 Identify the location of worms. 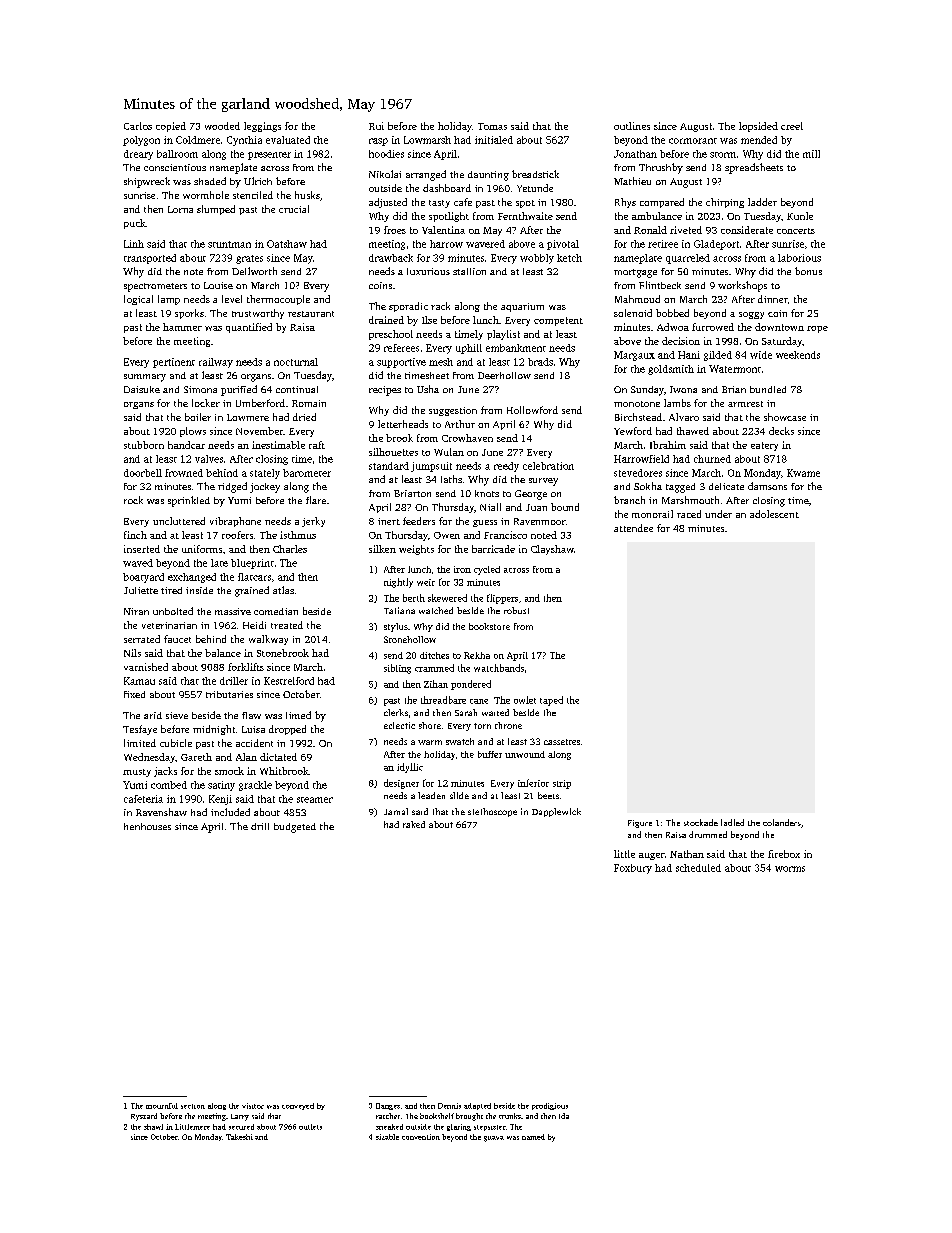
(790, 869).
